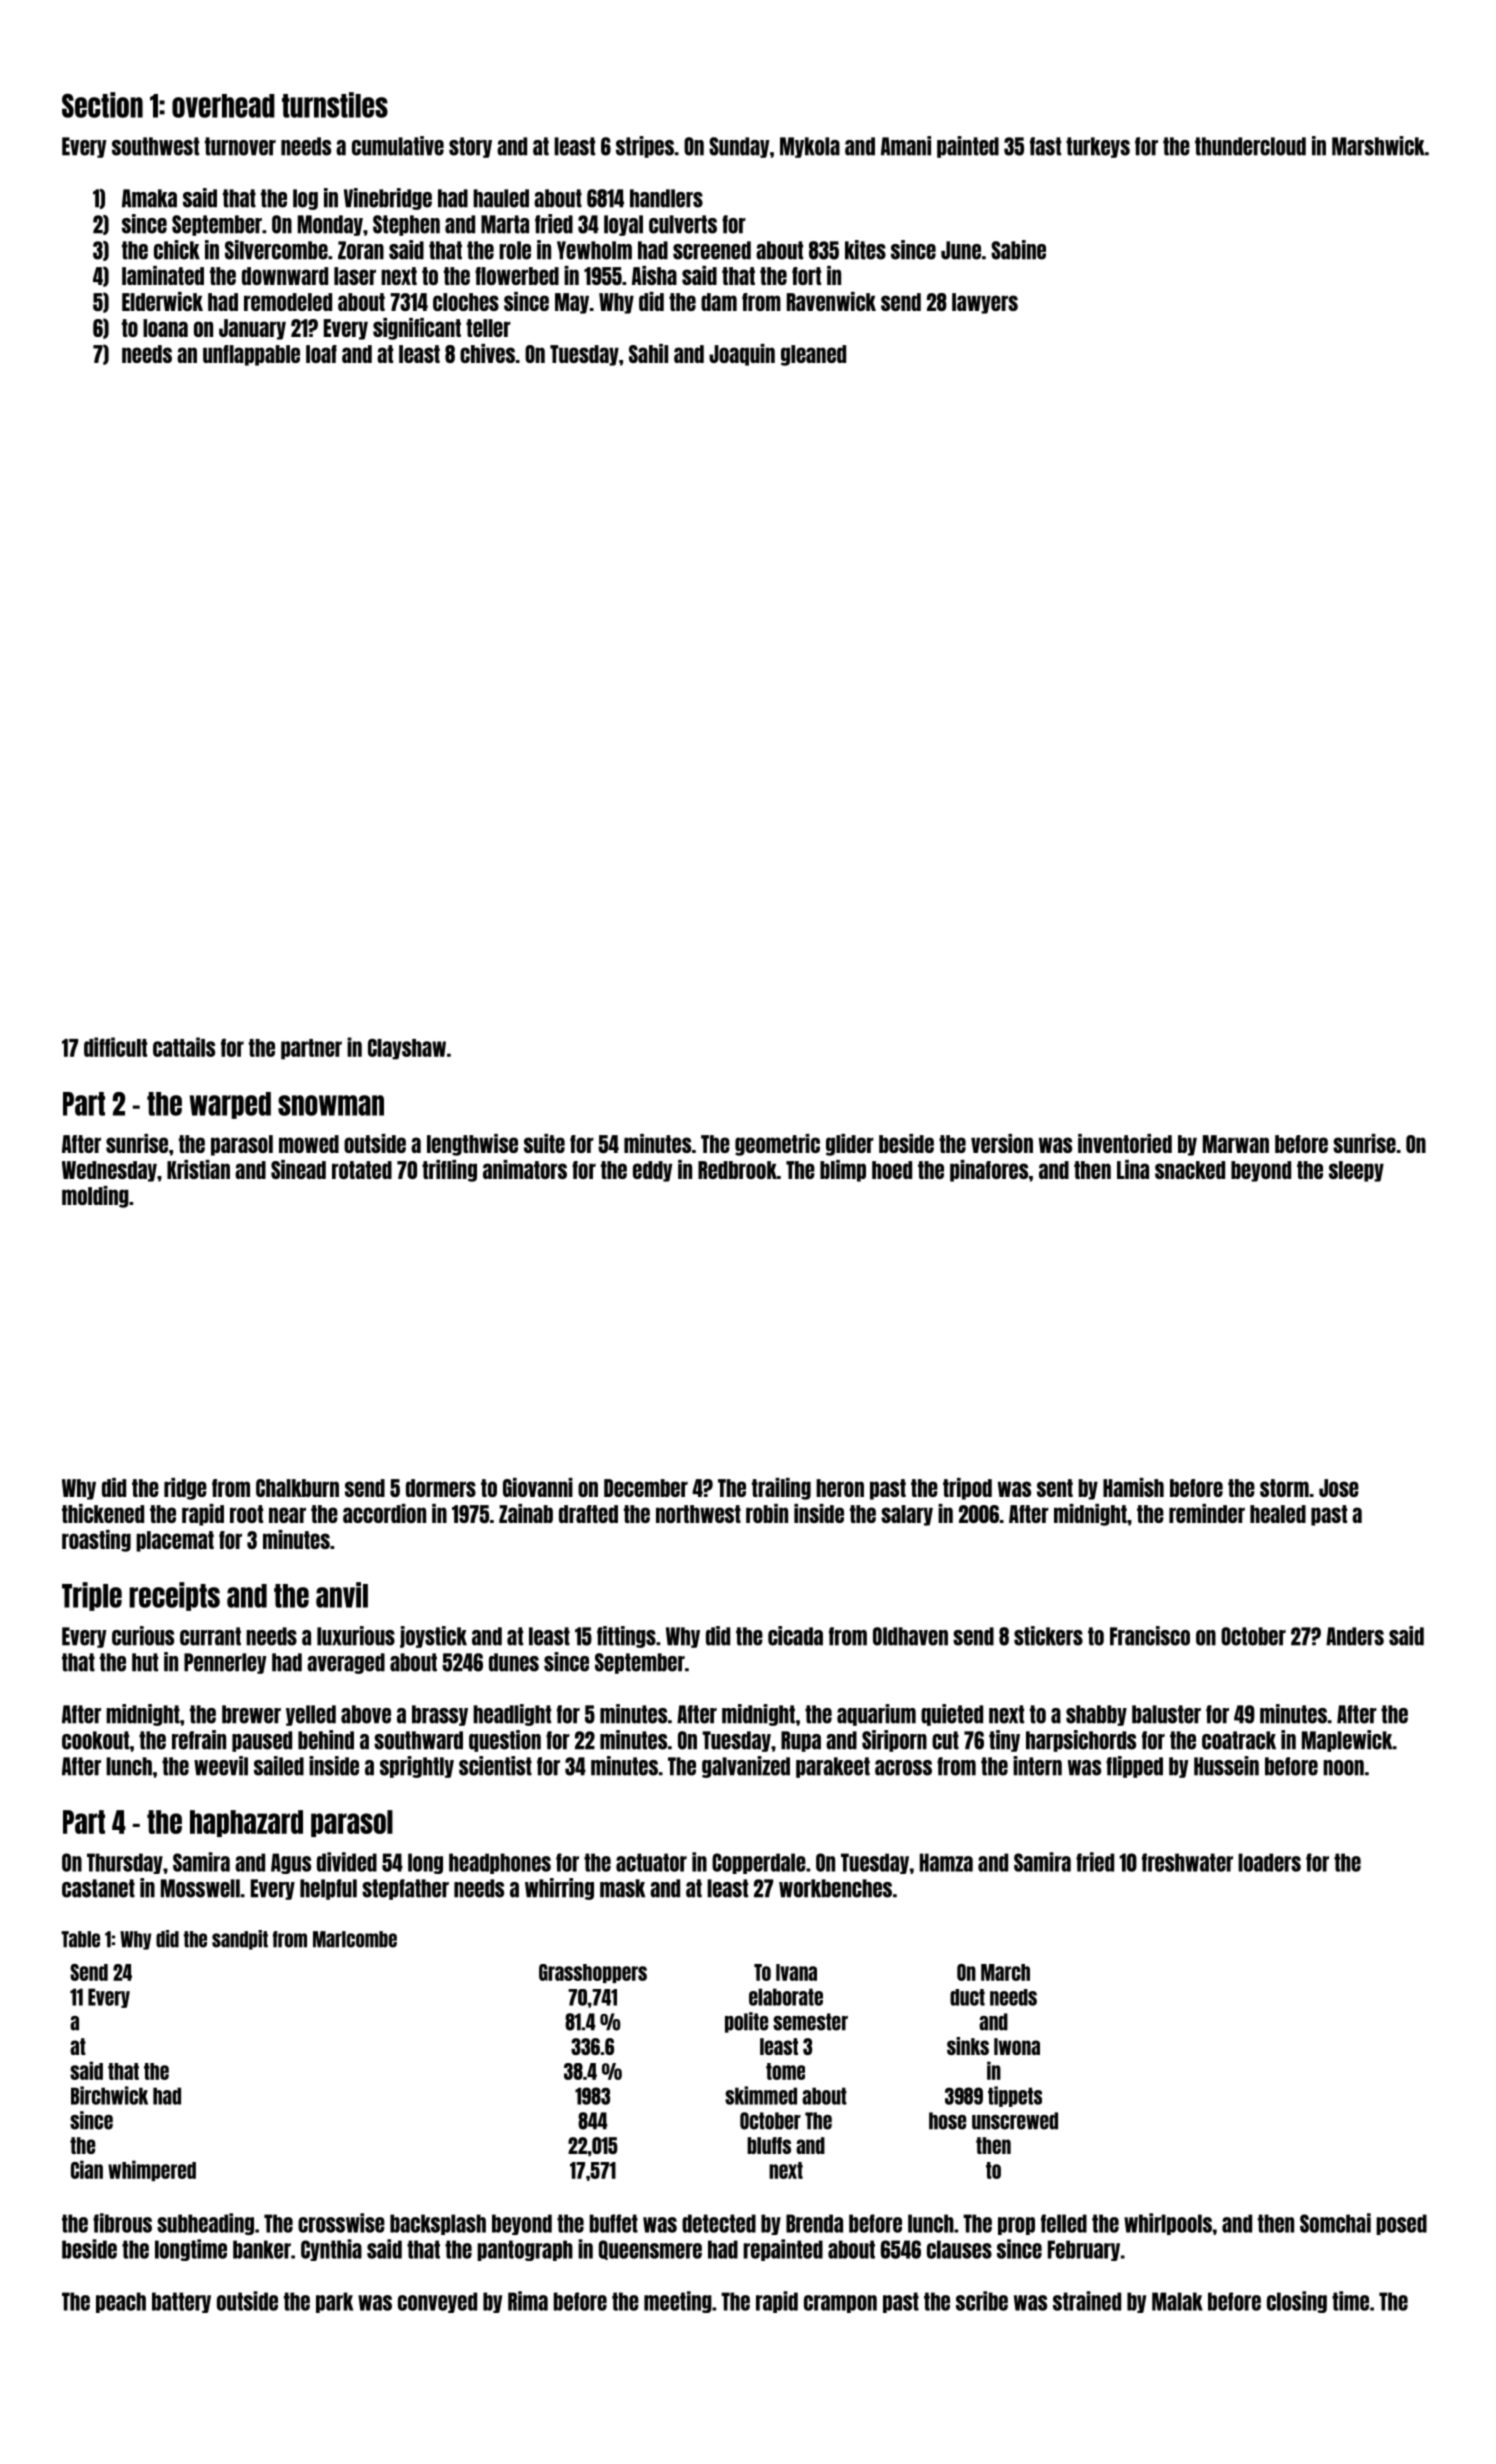 Image resolution: width=1496 pixels, height=2464 pixels. What do you see at coordinates (297, 1488) in the page?
I see `Chalkburn` at bounding box center [297, 1488].
